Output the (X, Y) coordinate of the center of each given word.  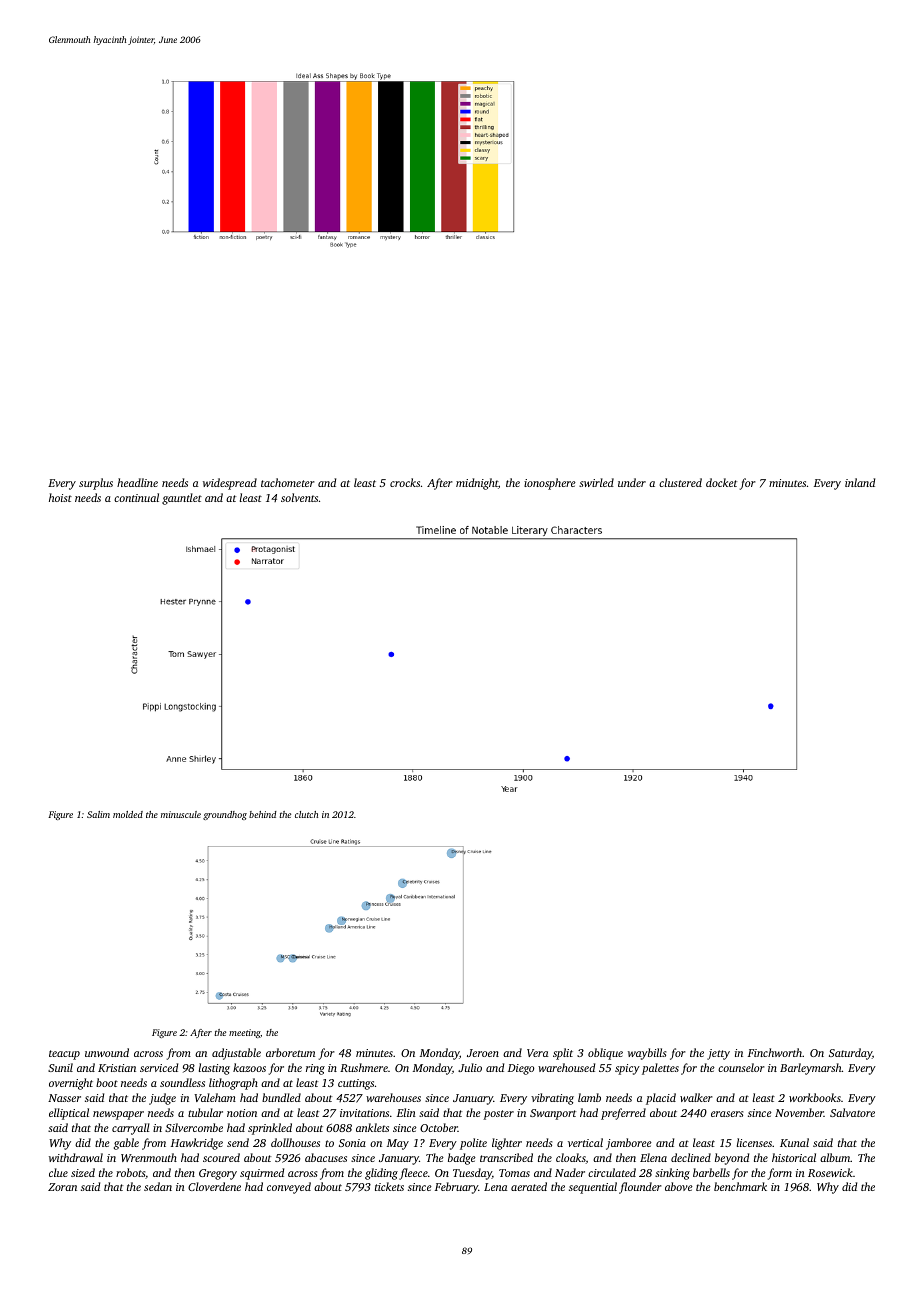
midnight (477, 484)
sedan (158, 1186)
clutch (306, 814)
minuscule (181, 814)
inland (860, 482)
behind (263, 814)
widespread (230, 484)
